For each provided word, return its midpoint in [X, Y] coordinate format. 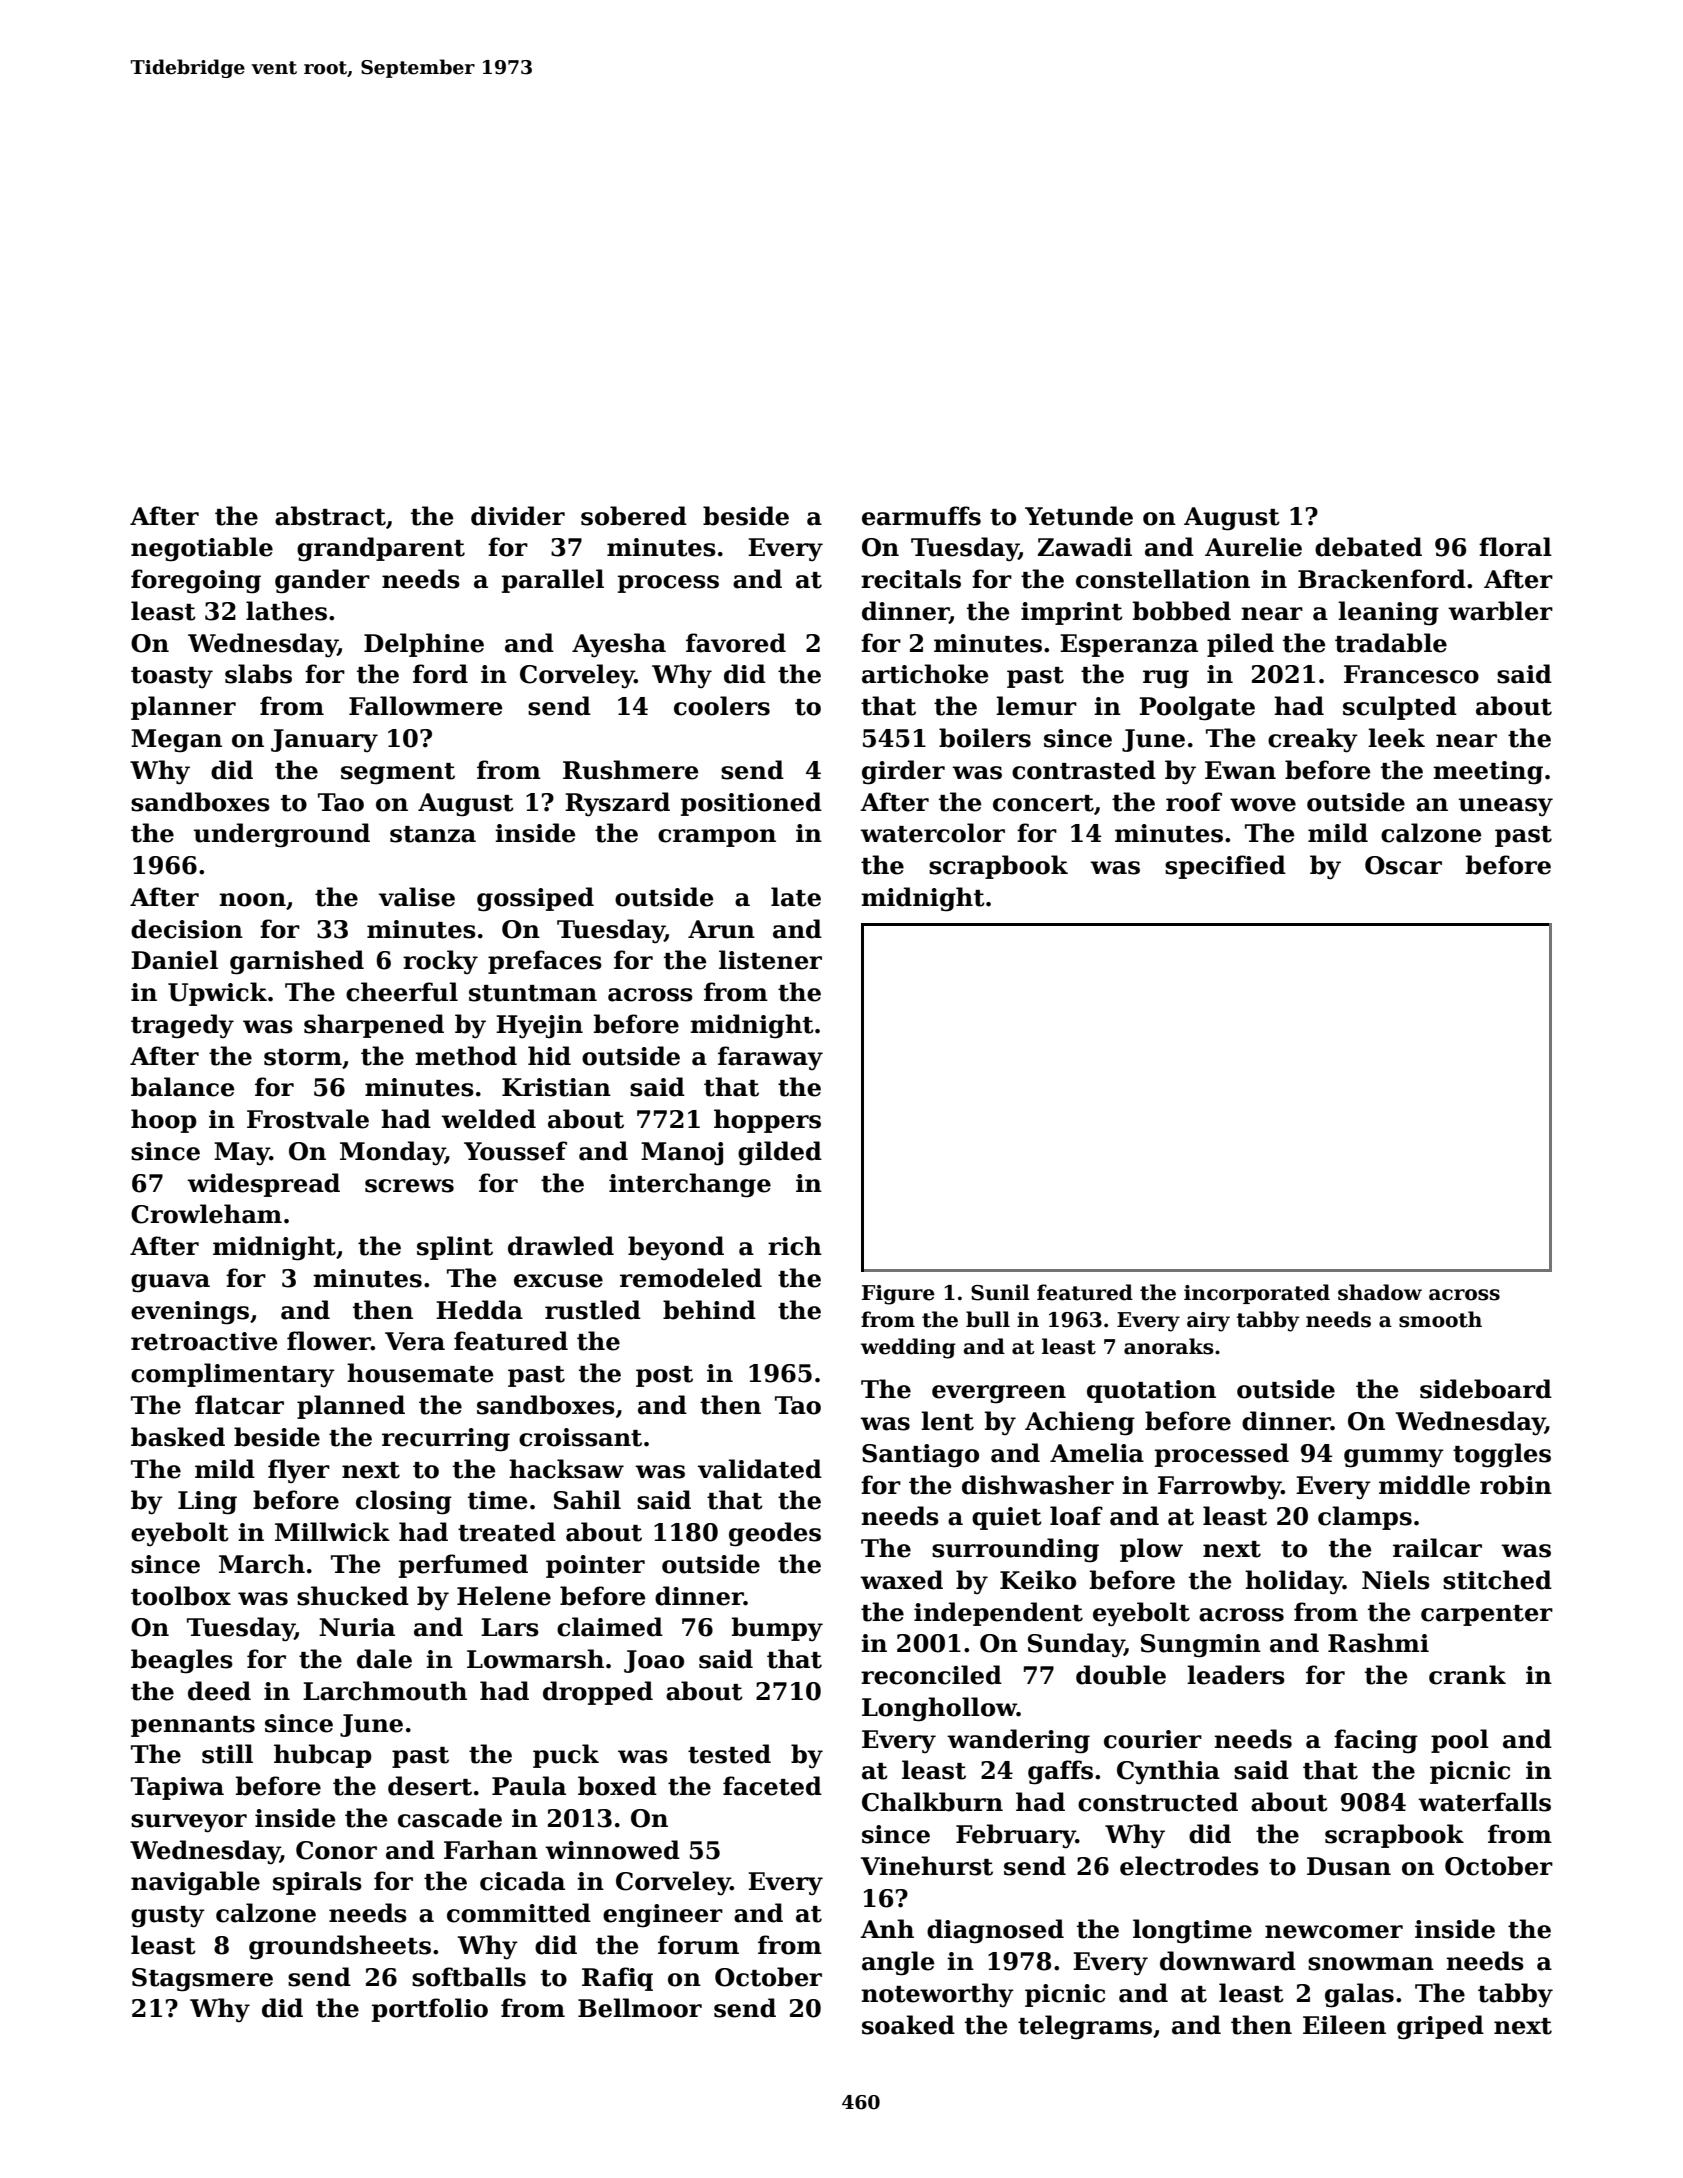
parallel [553, 581]
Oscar [1403, 865]
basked [178, 1437]
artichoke [925, 674]
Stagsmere [202, 1980]
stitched [1497, 1580]
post [664, 1376]
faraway [770, 1058]
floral [1515, 547]
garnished [297, 962]
